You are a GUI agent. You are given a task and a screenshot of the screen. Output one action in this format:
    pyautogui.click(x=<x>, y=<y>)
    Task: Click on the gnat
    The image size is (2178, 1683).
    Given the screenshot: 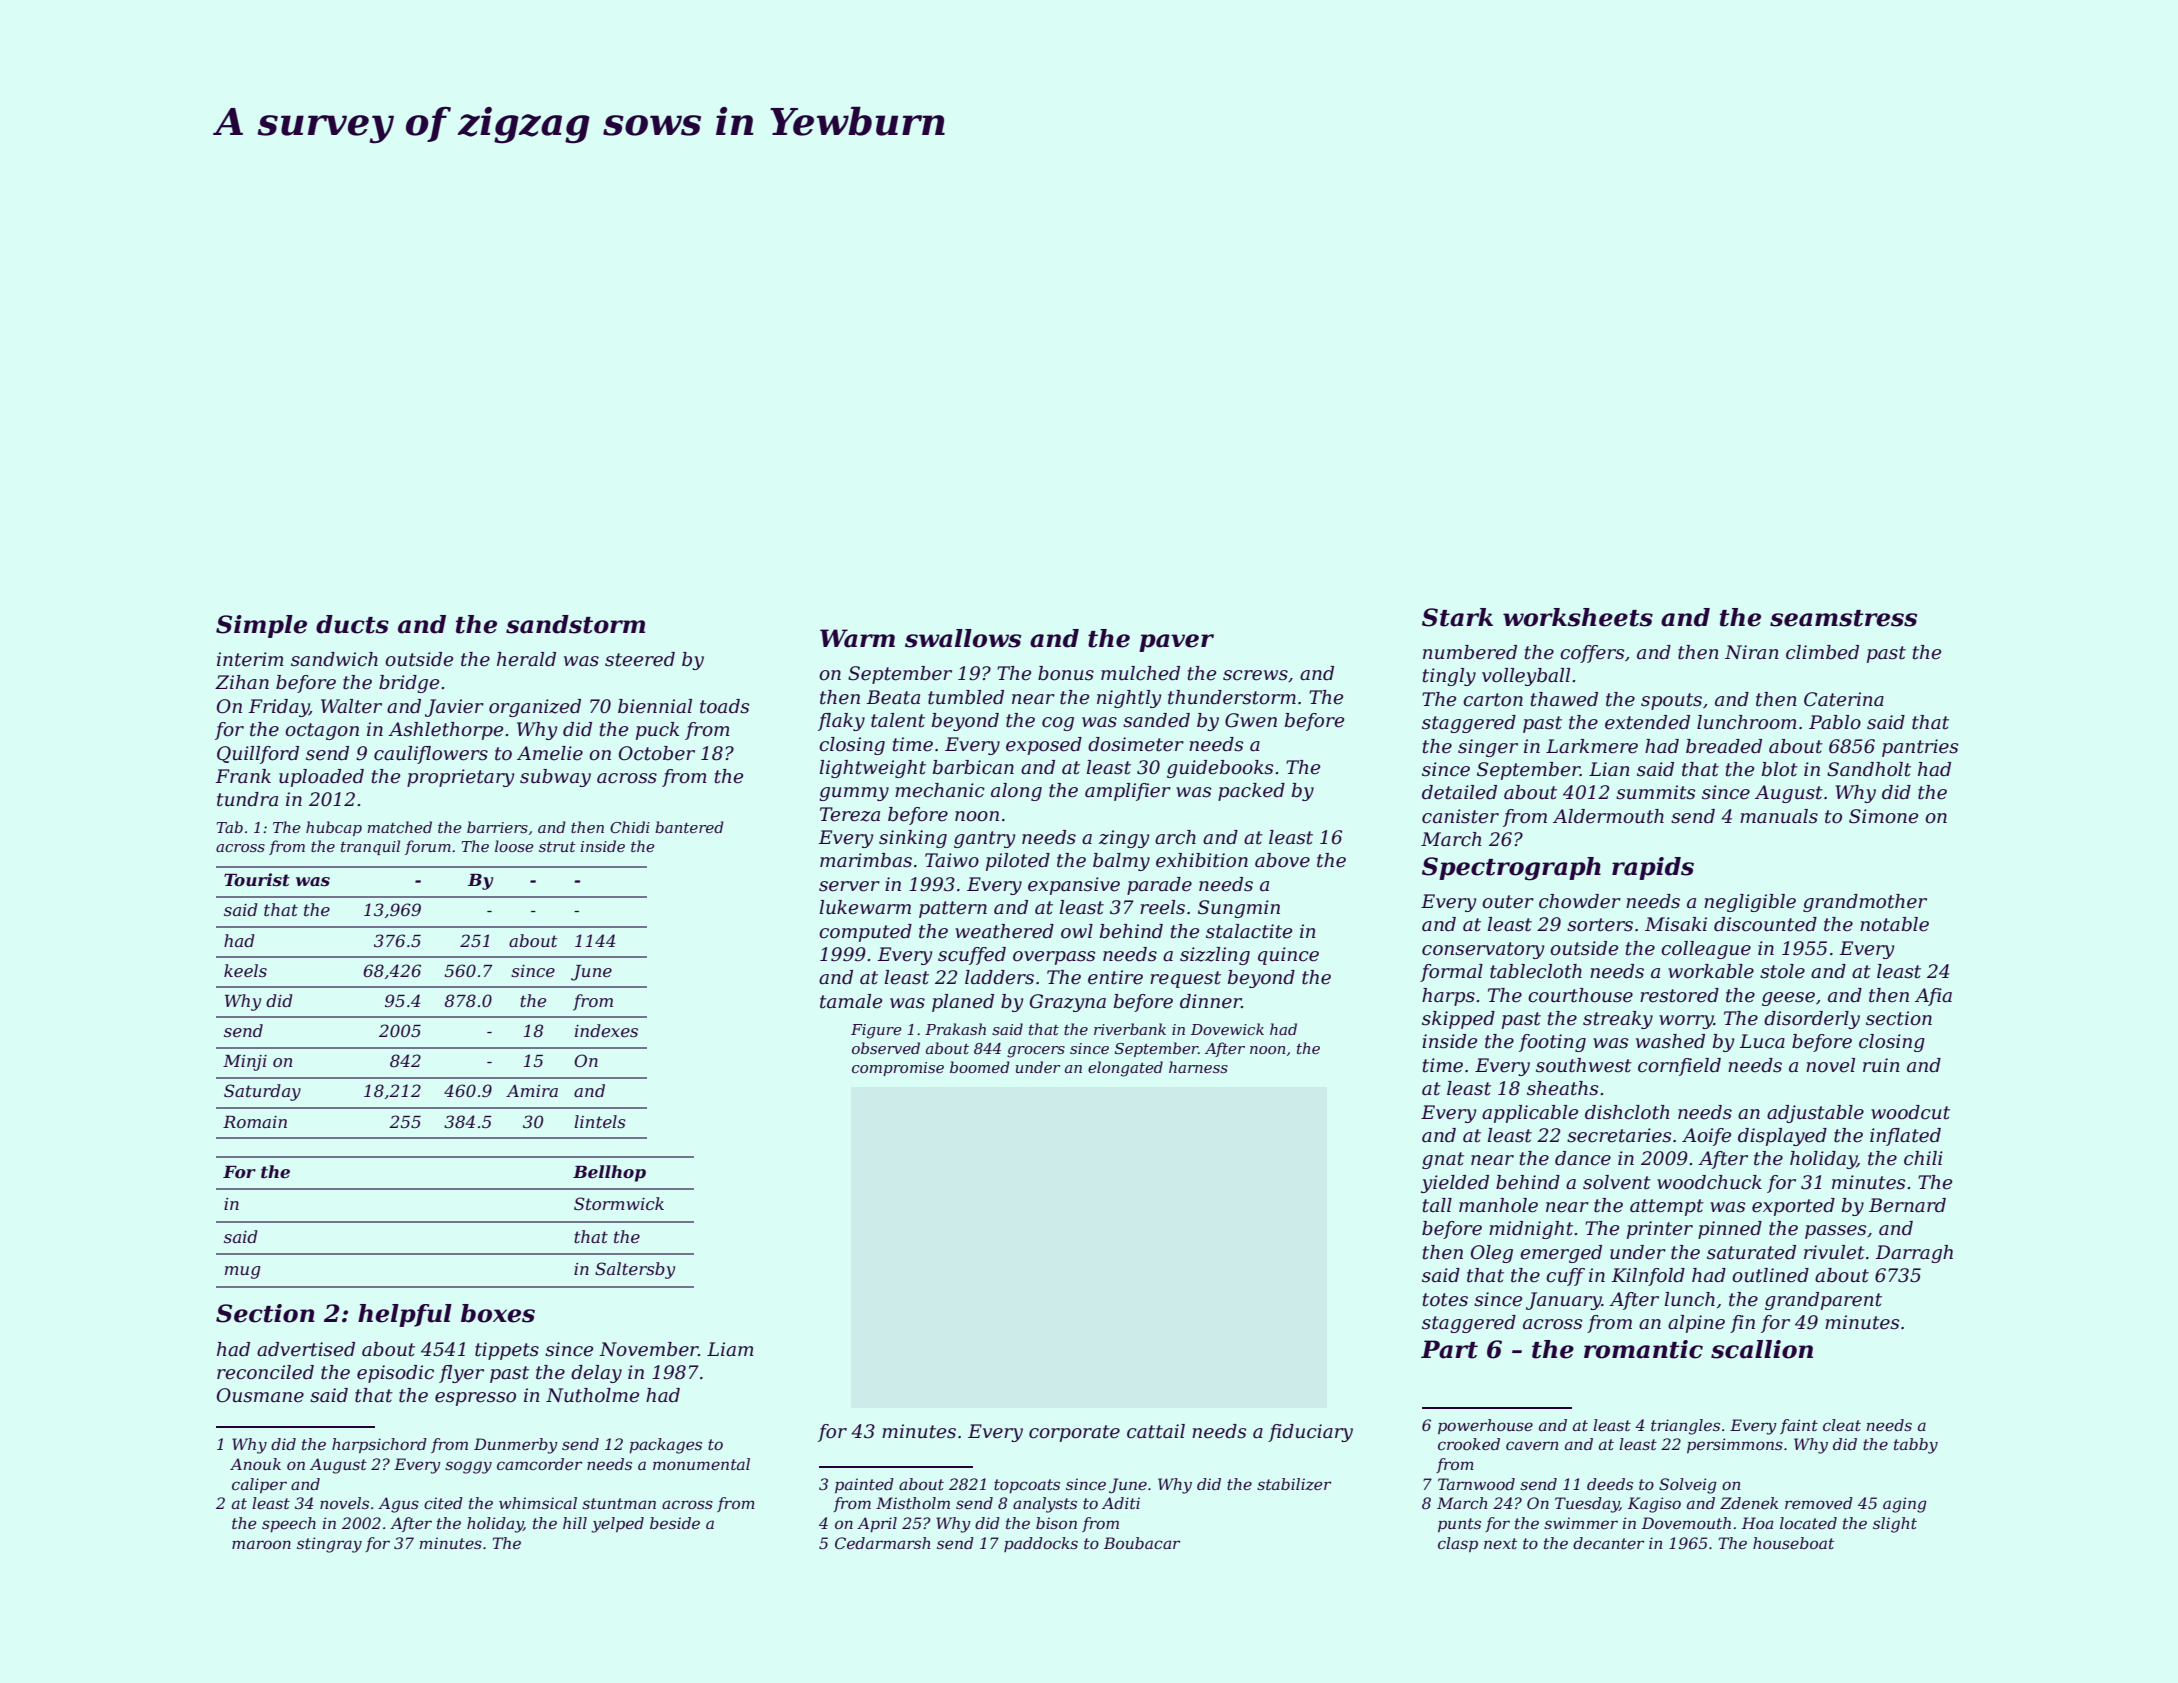 What is the action you would take?
    pyautogui.click(x=1443, y=1160)
